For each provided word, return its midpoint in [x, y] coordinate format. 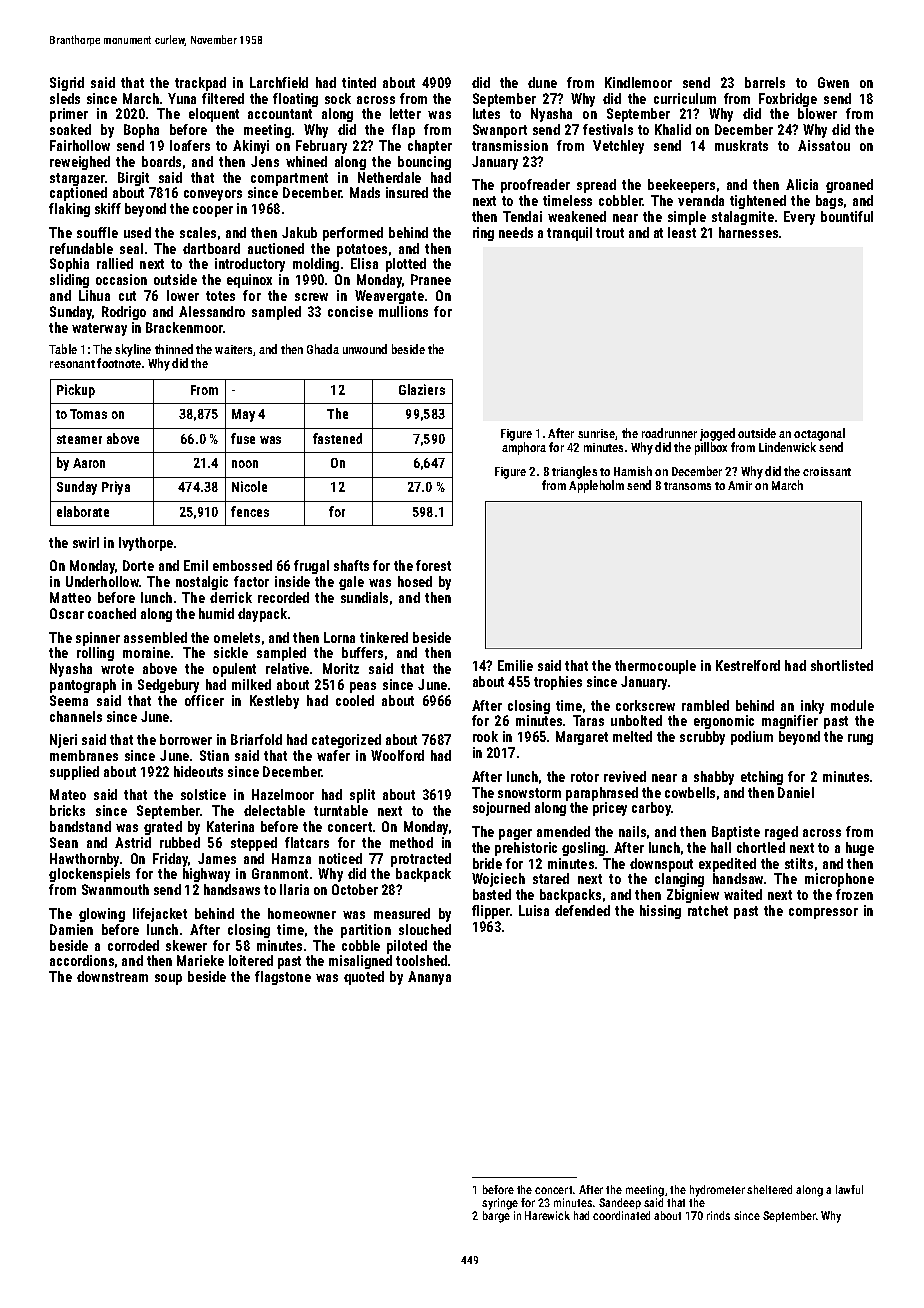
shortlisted [842, 665]
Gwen [833, 82]
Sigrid [67, 84]
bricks [67, 810]
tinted [359, 82]
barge [496, 1217]
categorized [346, 741]
